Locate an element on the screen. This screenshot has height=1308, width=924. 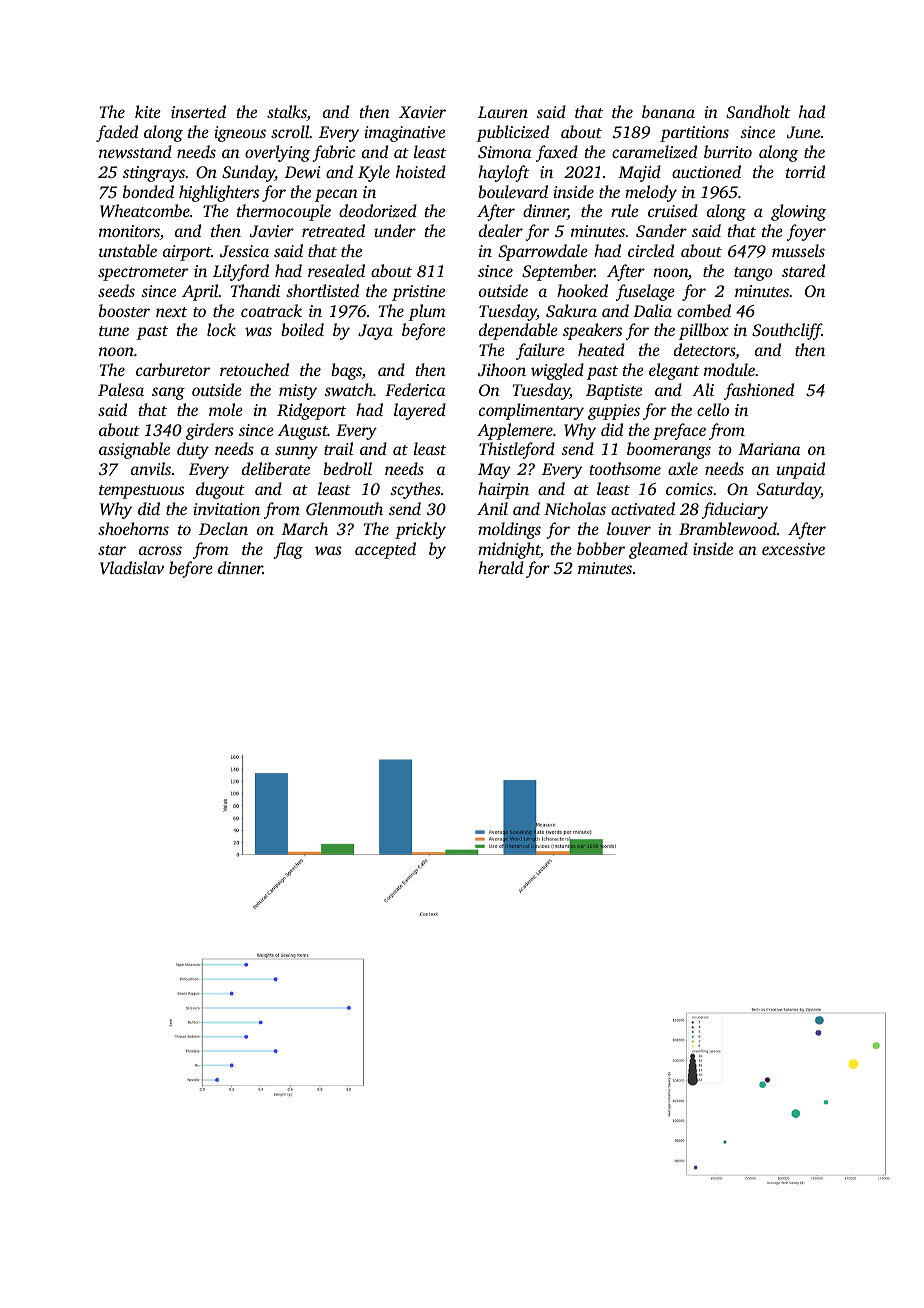
combed is located at coordinates (704, 310).
